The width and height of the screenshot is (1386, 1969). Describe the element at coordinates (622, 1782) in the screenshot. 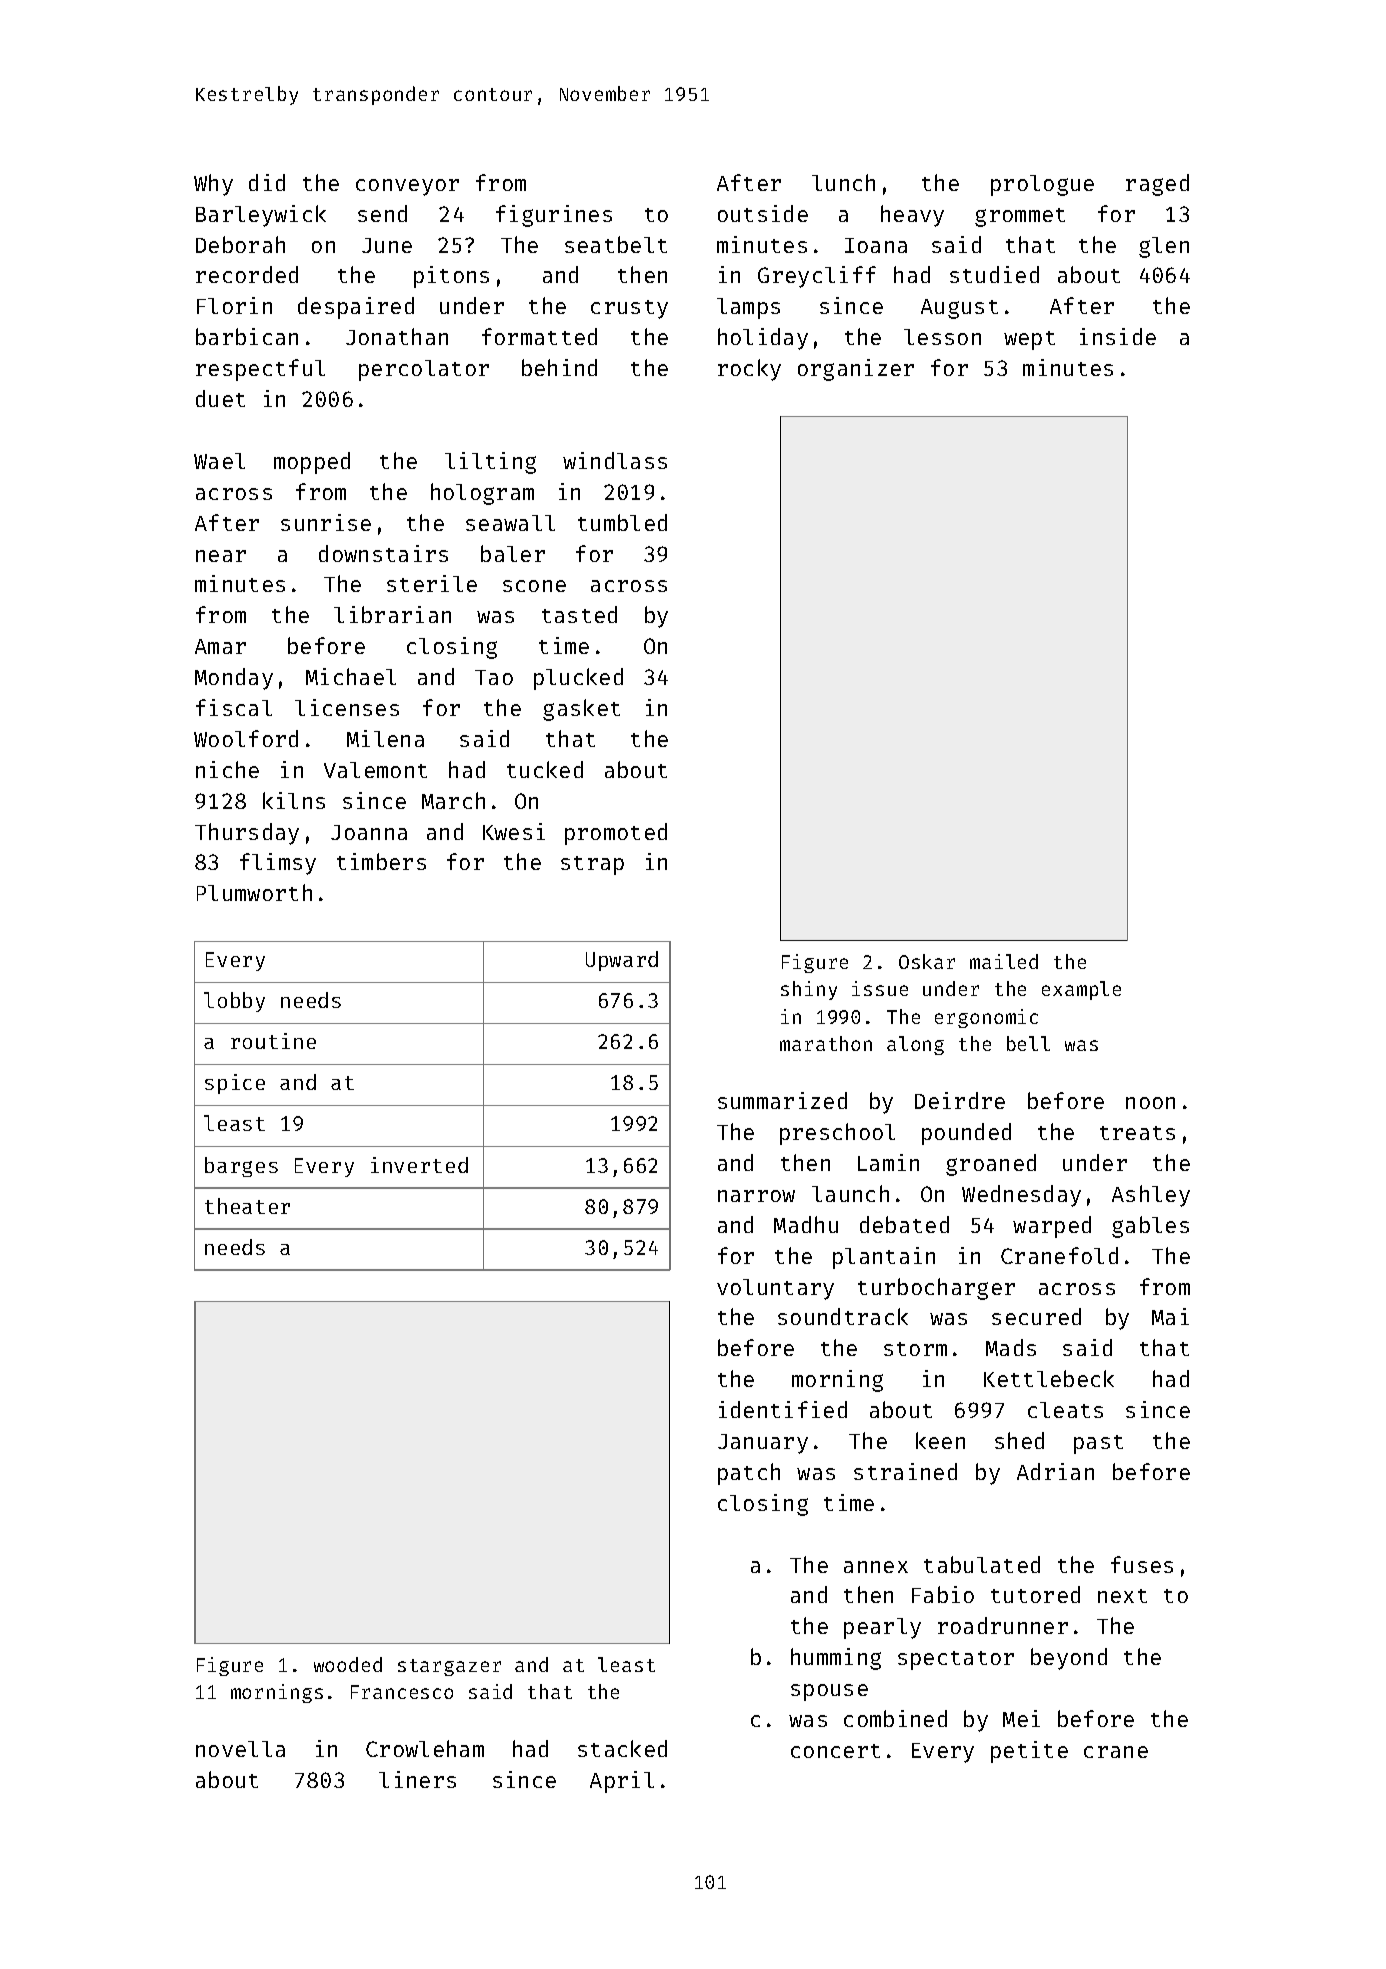

I see `April` at that location.
